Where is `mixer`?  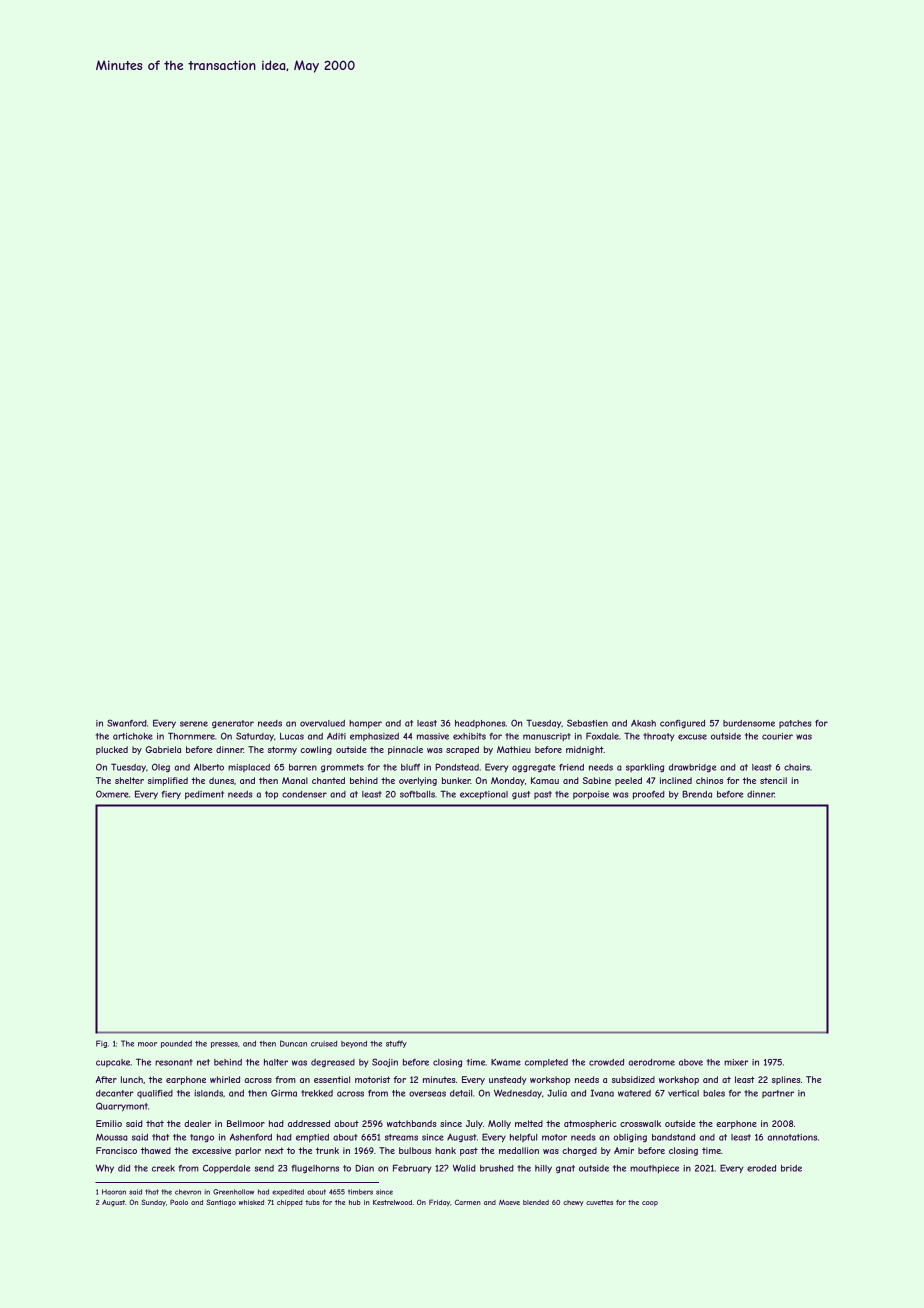 mixer is located at coordinates (736, 1062).
